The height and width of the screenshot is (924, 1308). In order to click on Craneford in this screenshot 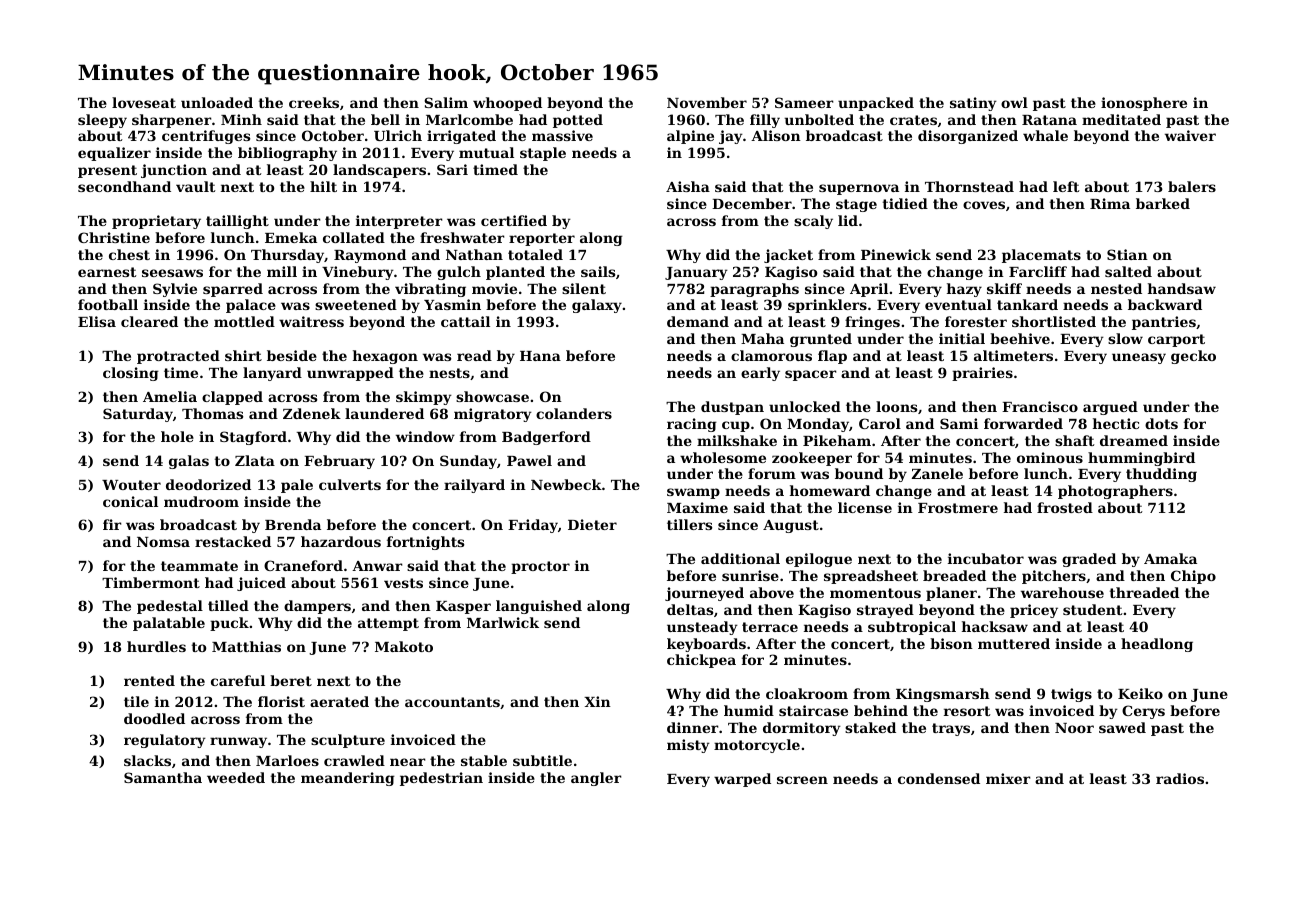, I will do `click(303, 565)`.
